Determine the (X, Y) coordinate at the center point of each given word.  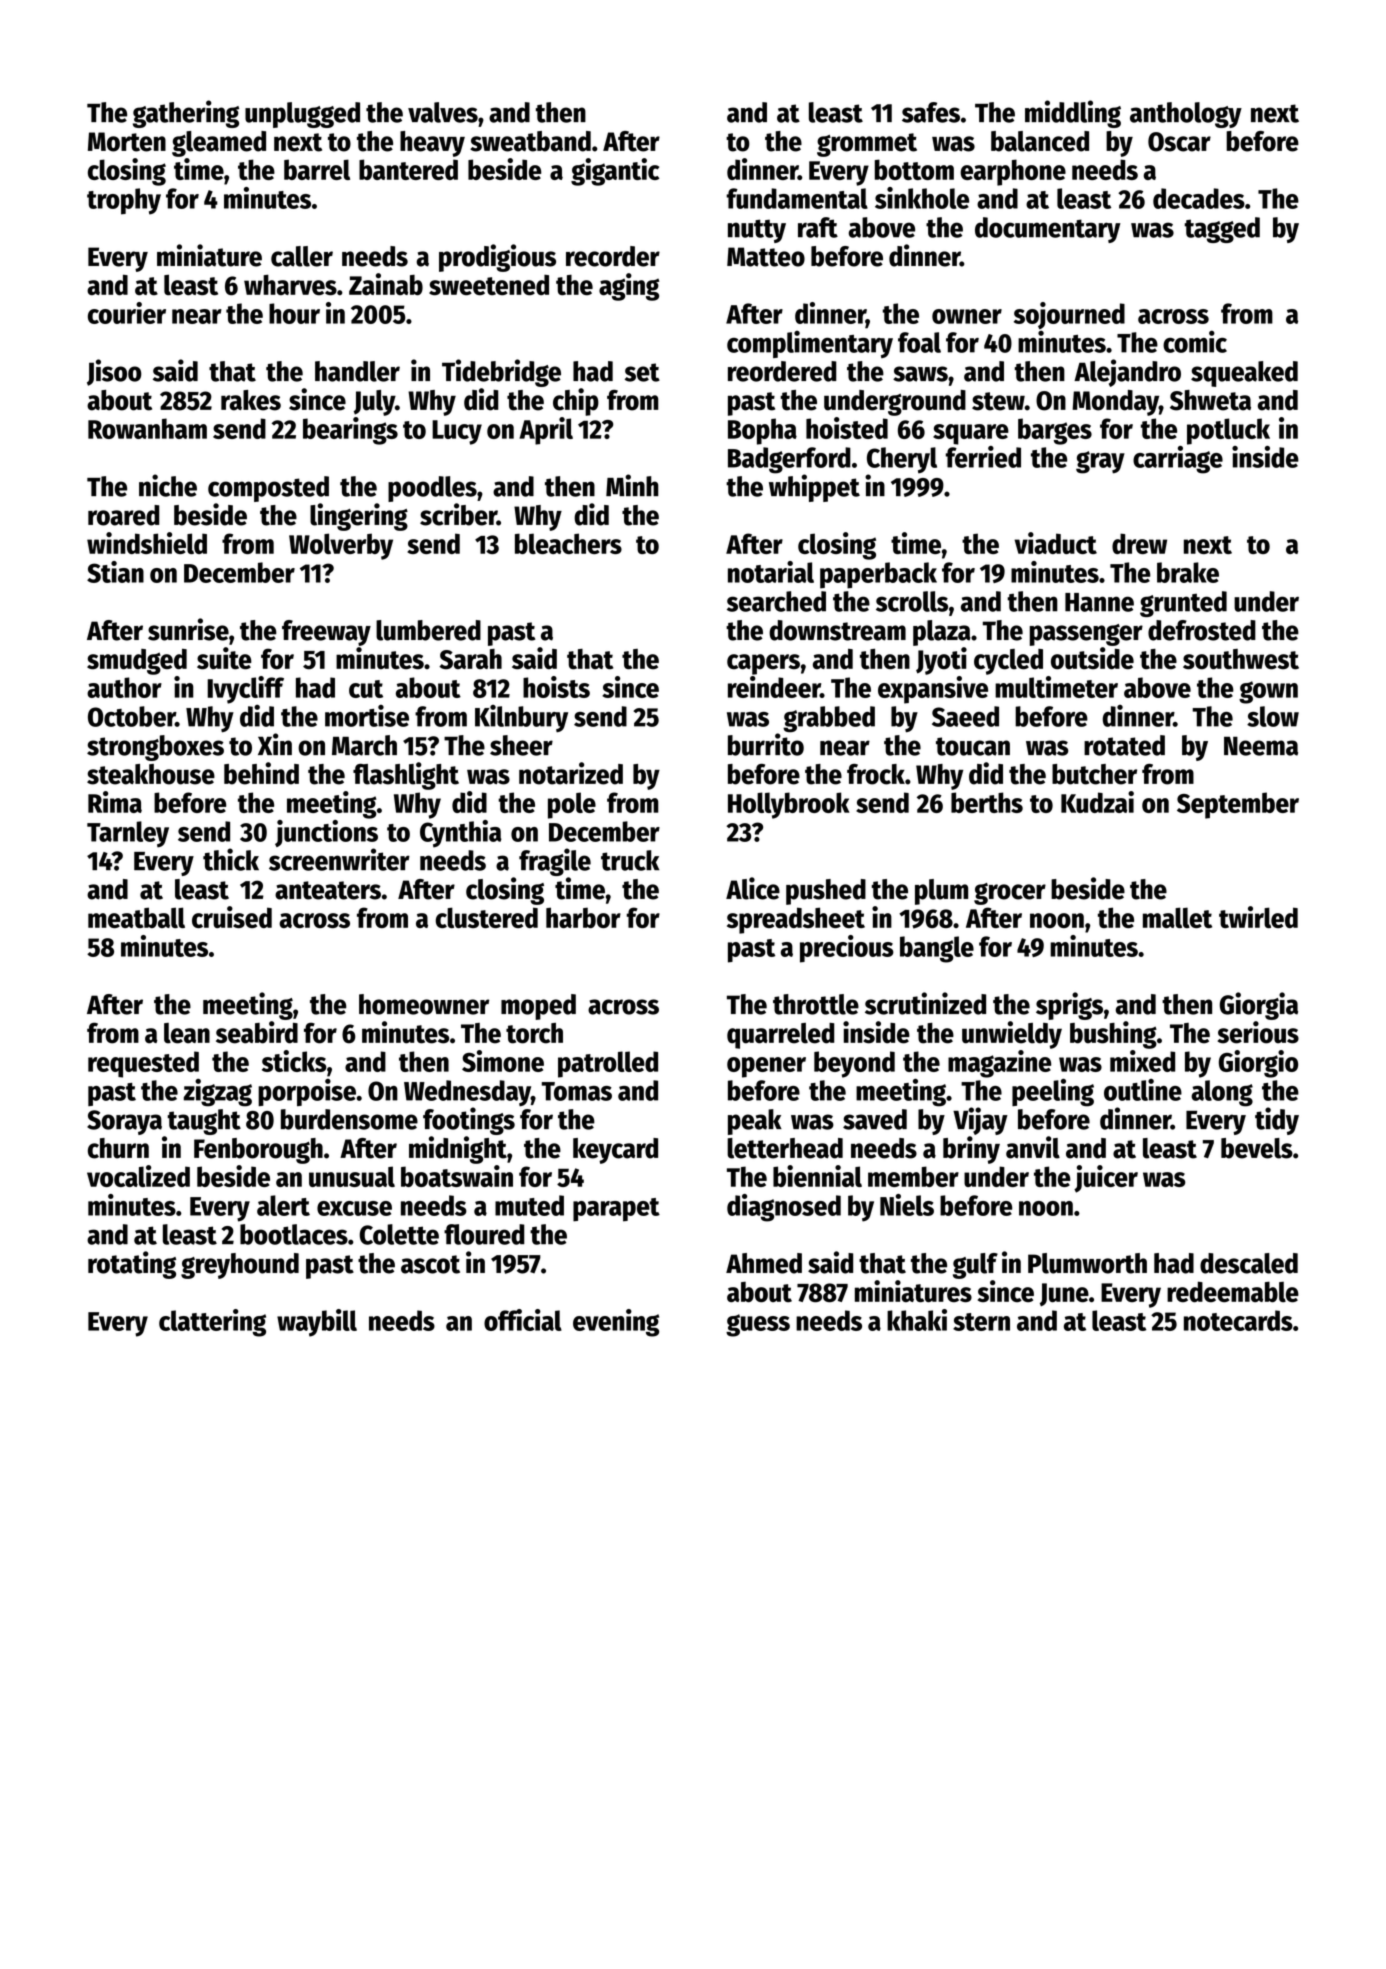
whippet (814, 488)
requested (143, 1064)
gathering (186, 114)
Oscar (1179, 142)
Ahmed (764, 1263)
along (1222, 1093)
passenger (1086, 635)
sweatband (530, 141)
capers (763, 664)
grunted (1183, 604)
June (1064, 1294)
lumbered (428, 630)
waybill (317, 1323)
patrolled (608, 1064)
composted (268, 489)
